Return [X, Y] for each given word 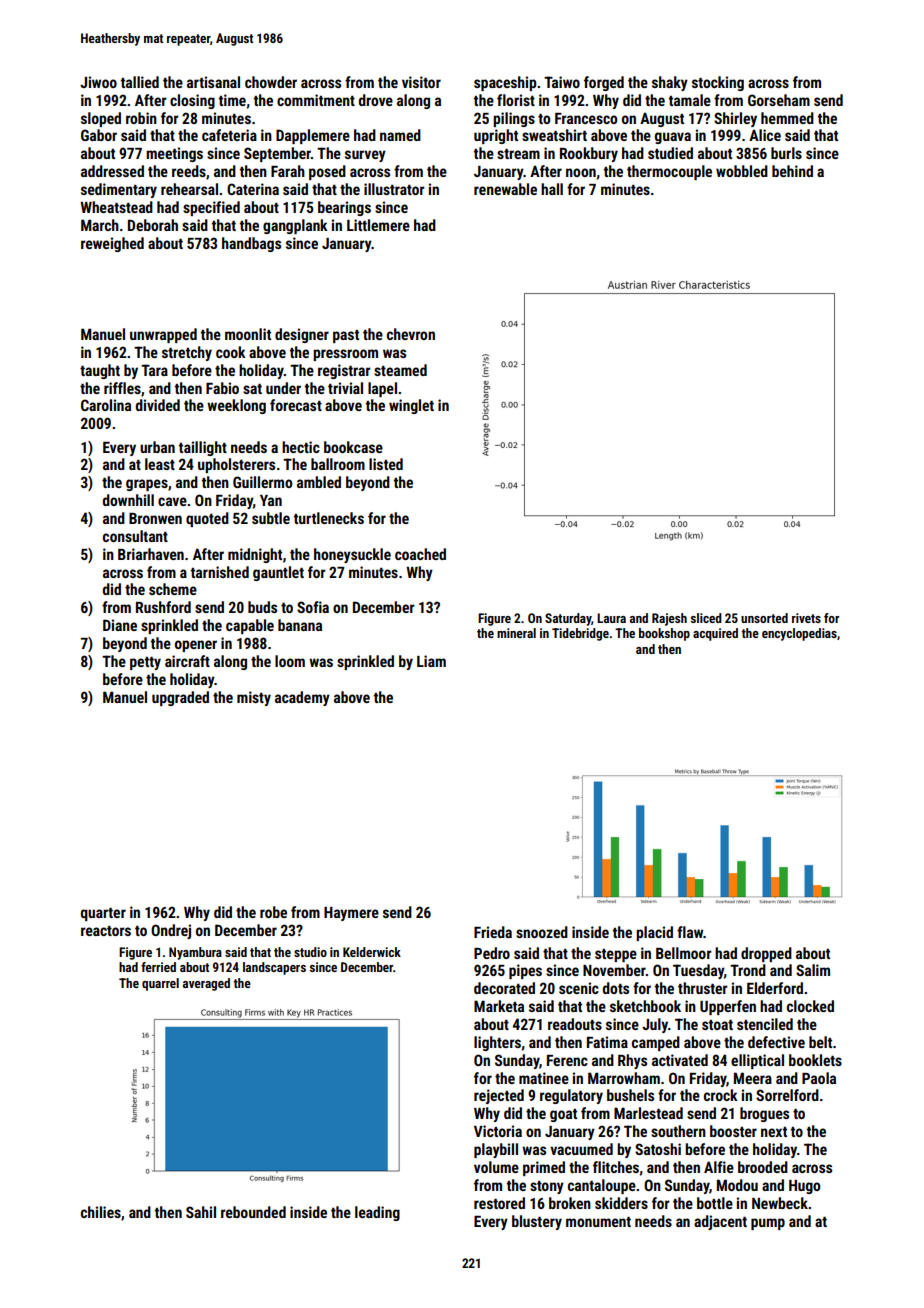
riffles [122, 388]
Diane [120, 625]
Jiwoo [98, 82]
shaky [670, 83]
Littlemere [378, 225]
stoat [717, 1025]
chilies [101, 1212]
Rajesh [669, 619]
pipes [525, 971]
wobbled [742, 171]
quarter [103, 914]
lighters [497, 1043]
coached [420, 554]
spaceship [505, 83]
